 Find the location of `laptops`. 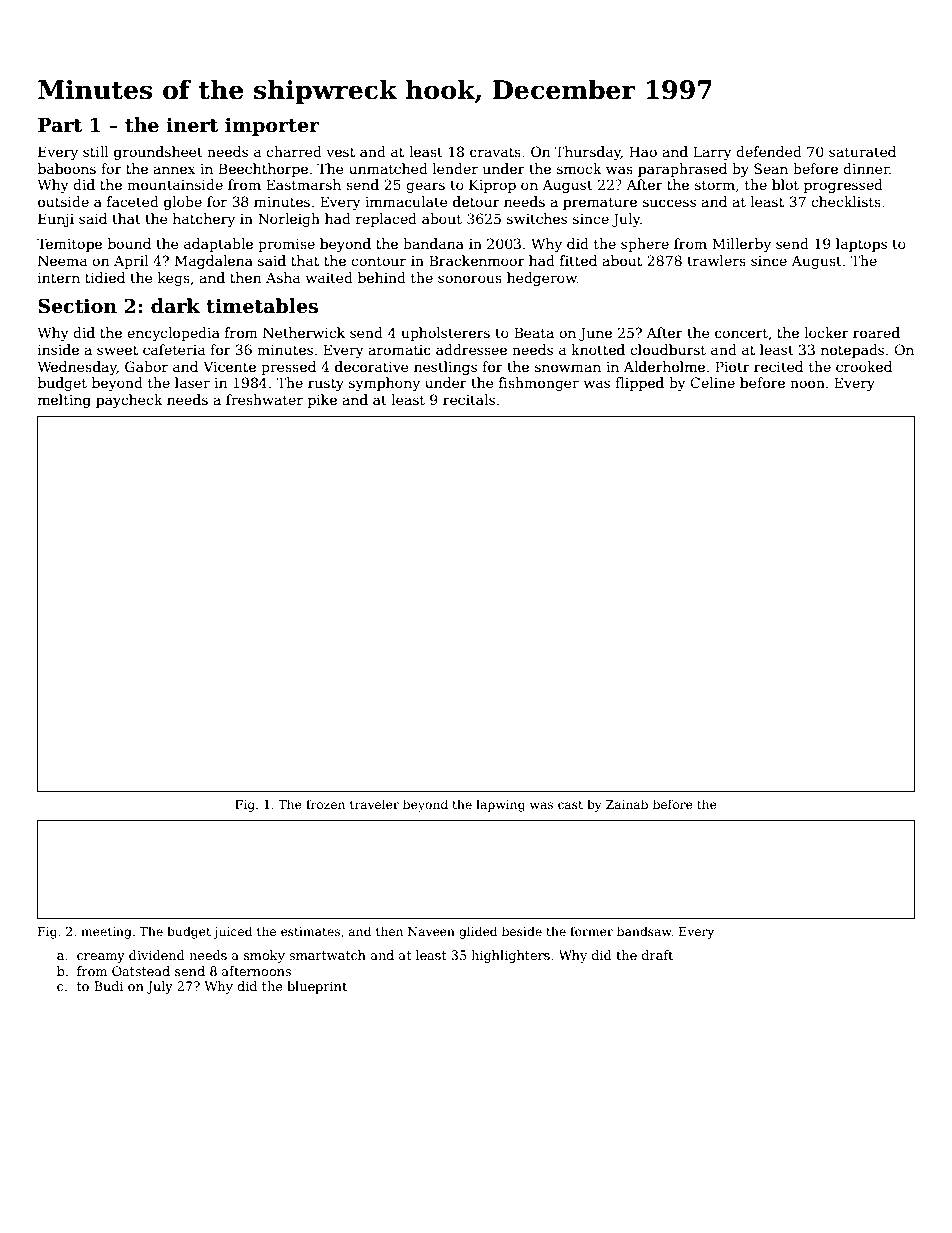

laptops is located at coordinates (861, 245).
